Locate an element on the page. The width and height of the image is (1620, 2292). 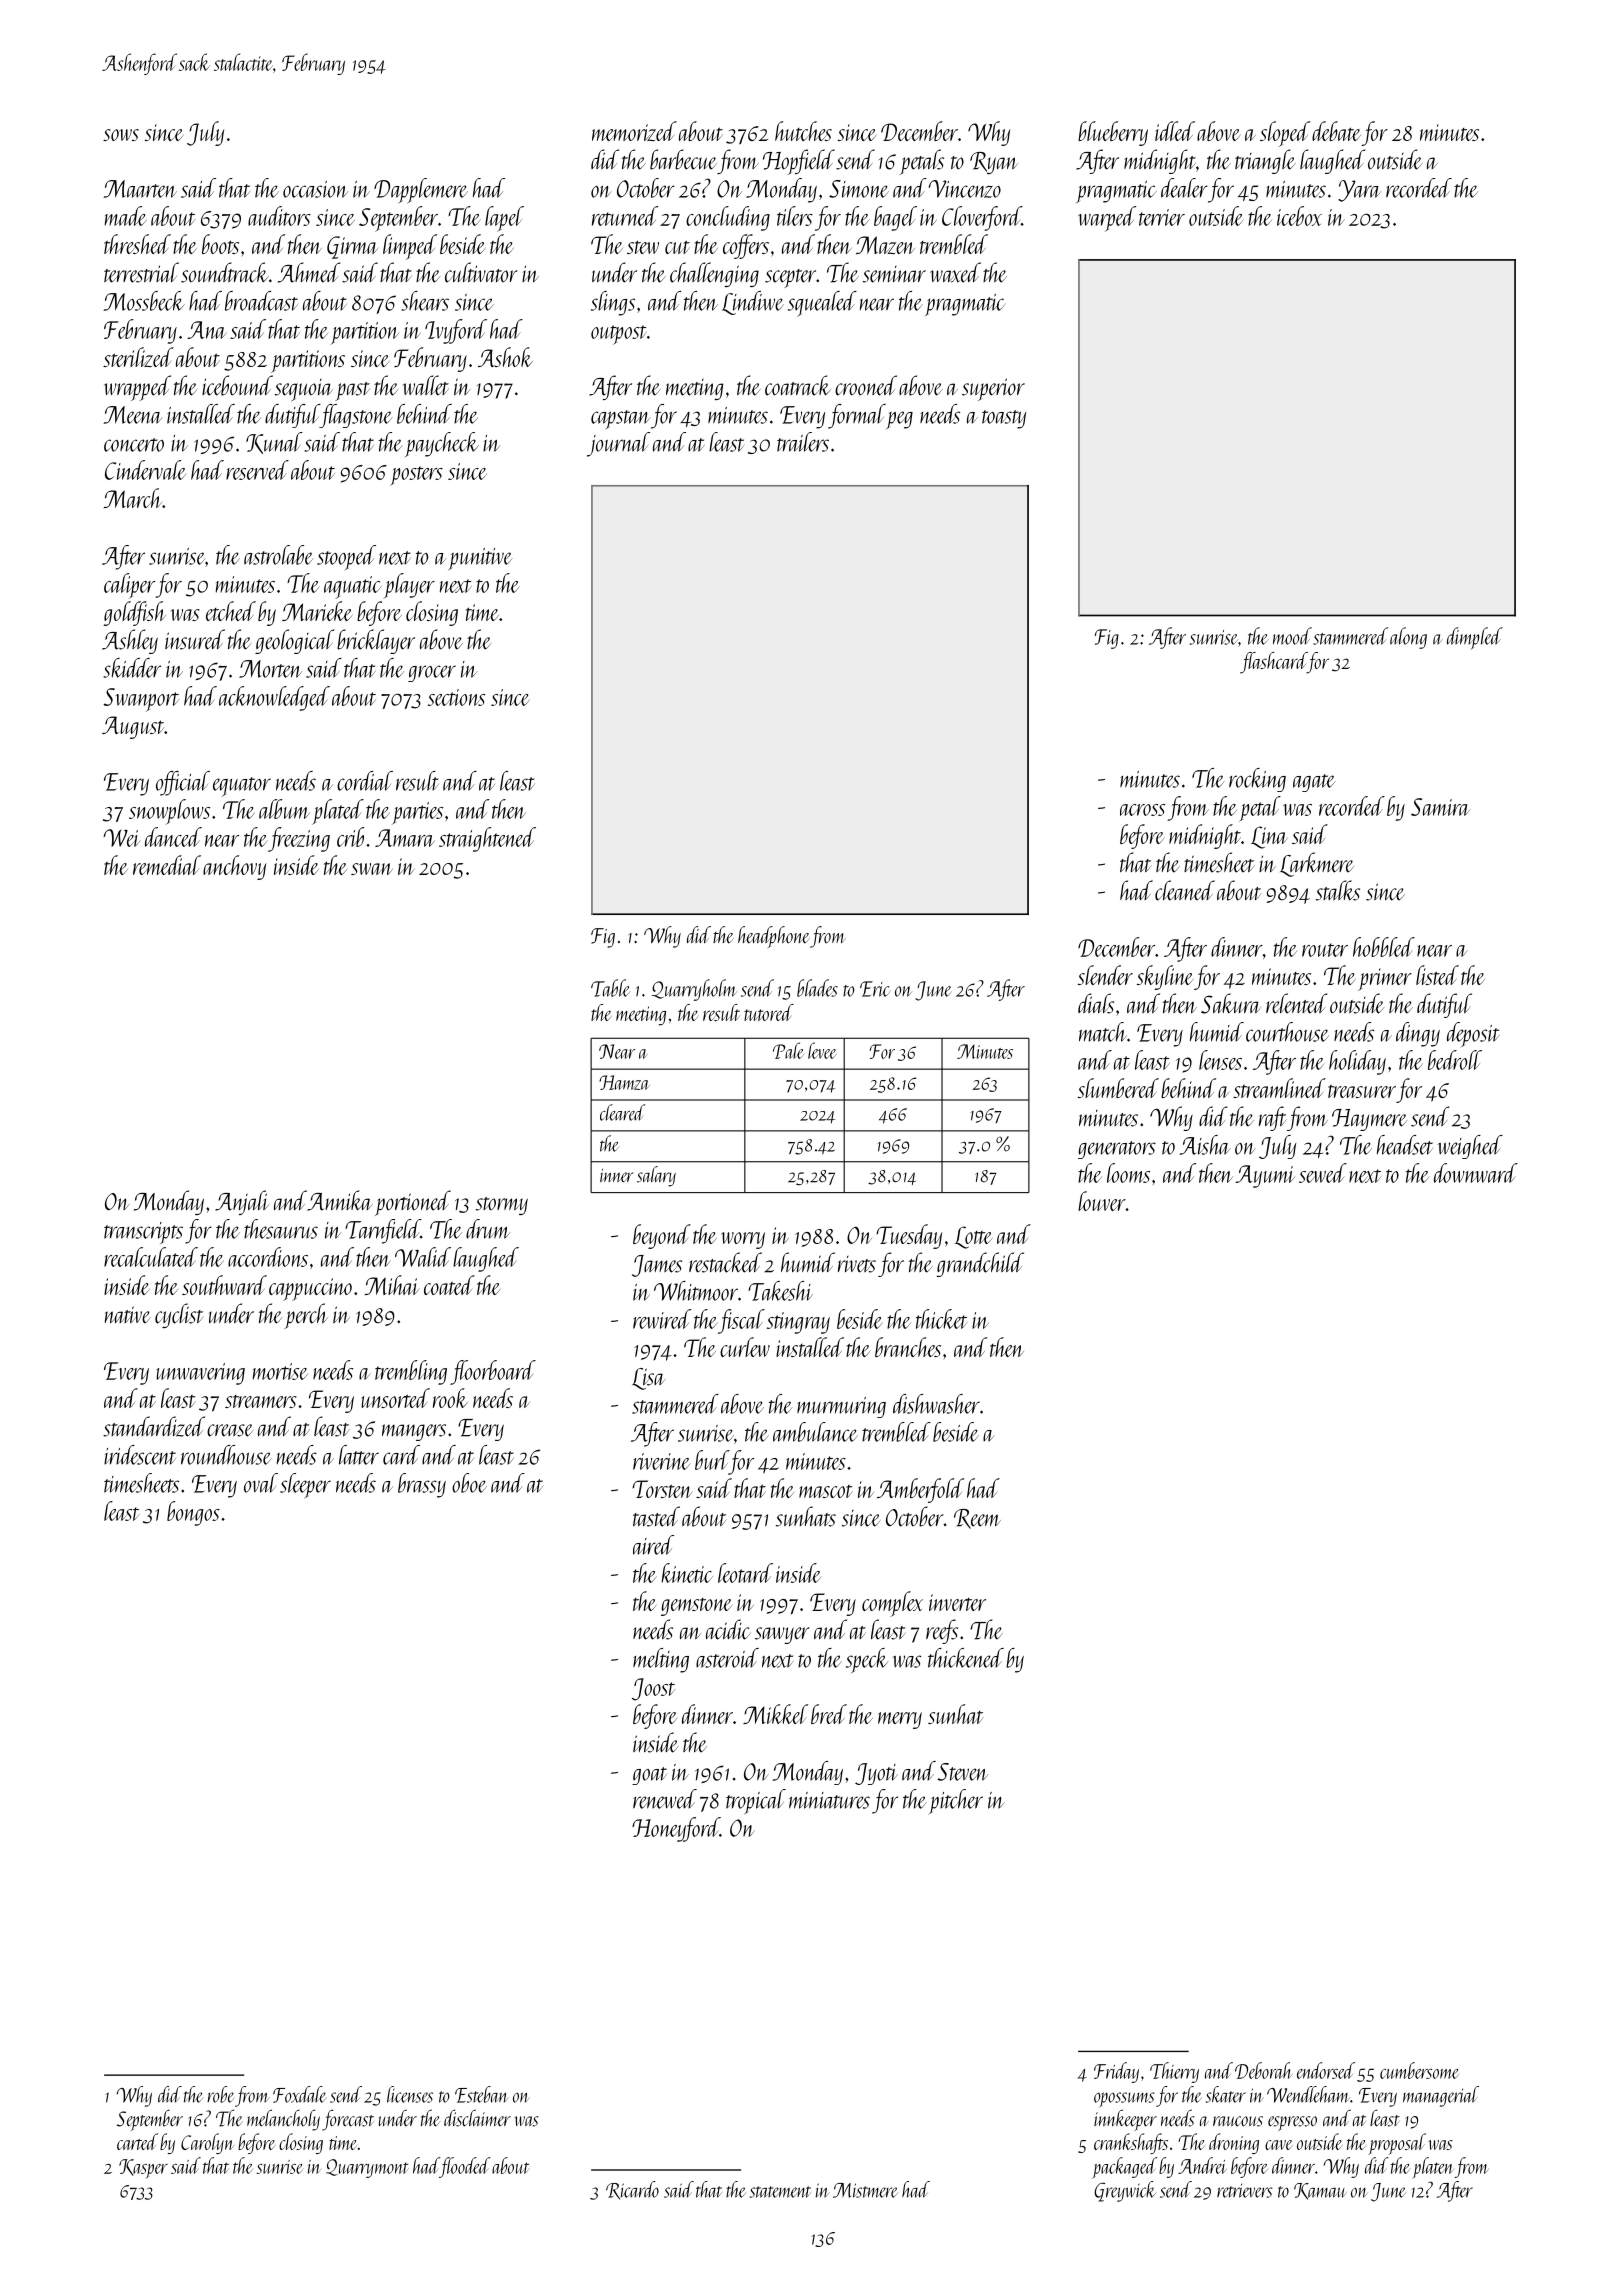
sows is located at coordinates (121, 135).
